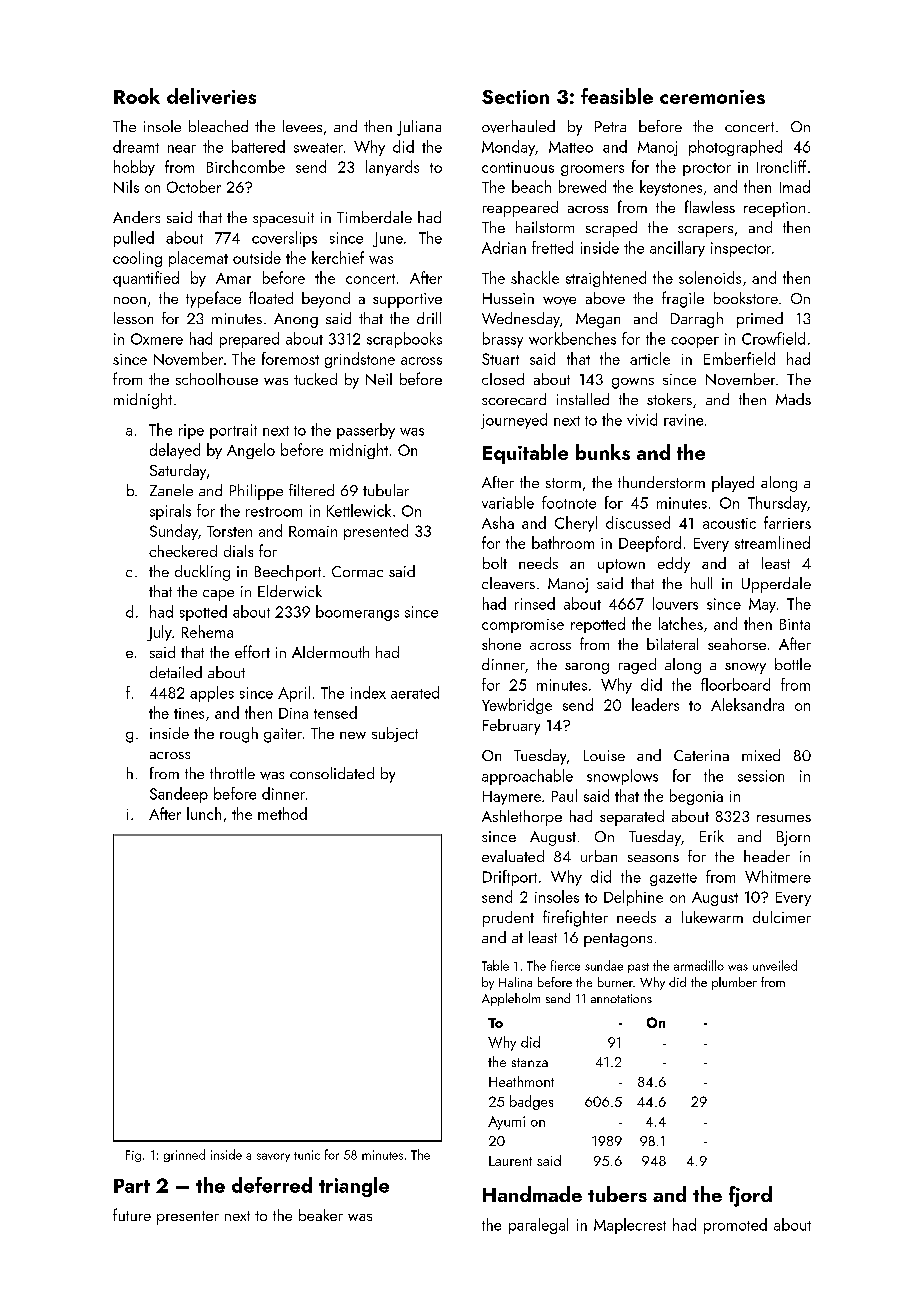  I want to click on Elderwick, so click(290, 591).
